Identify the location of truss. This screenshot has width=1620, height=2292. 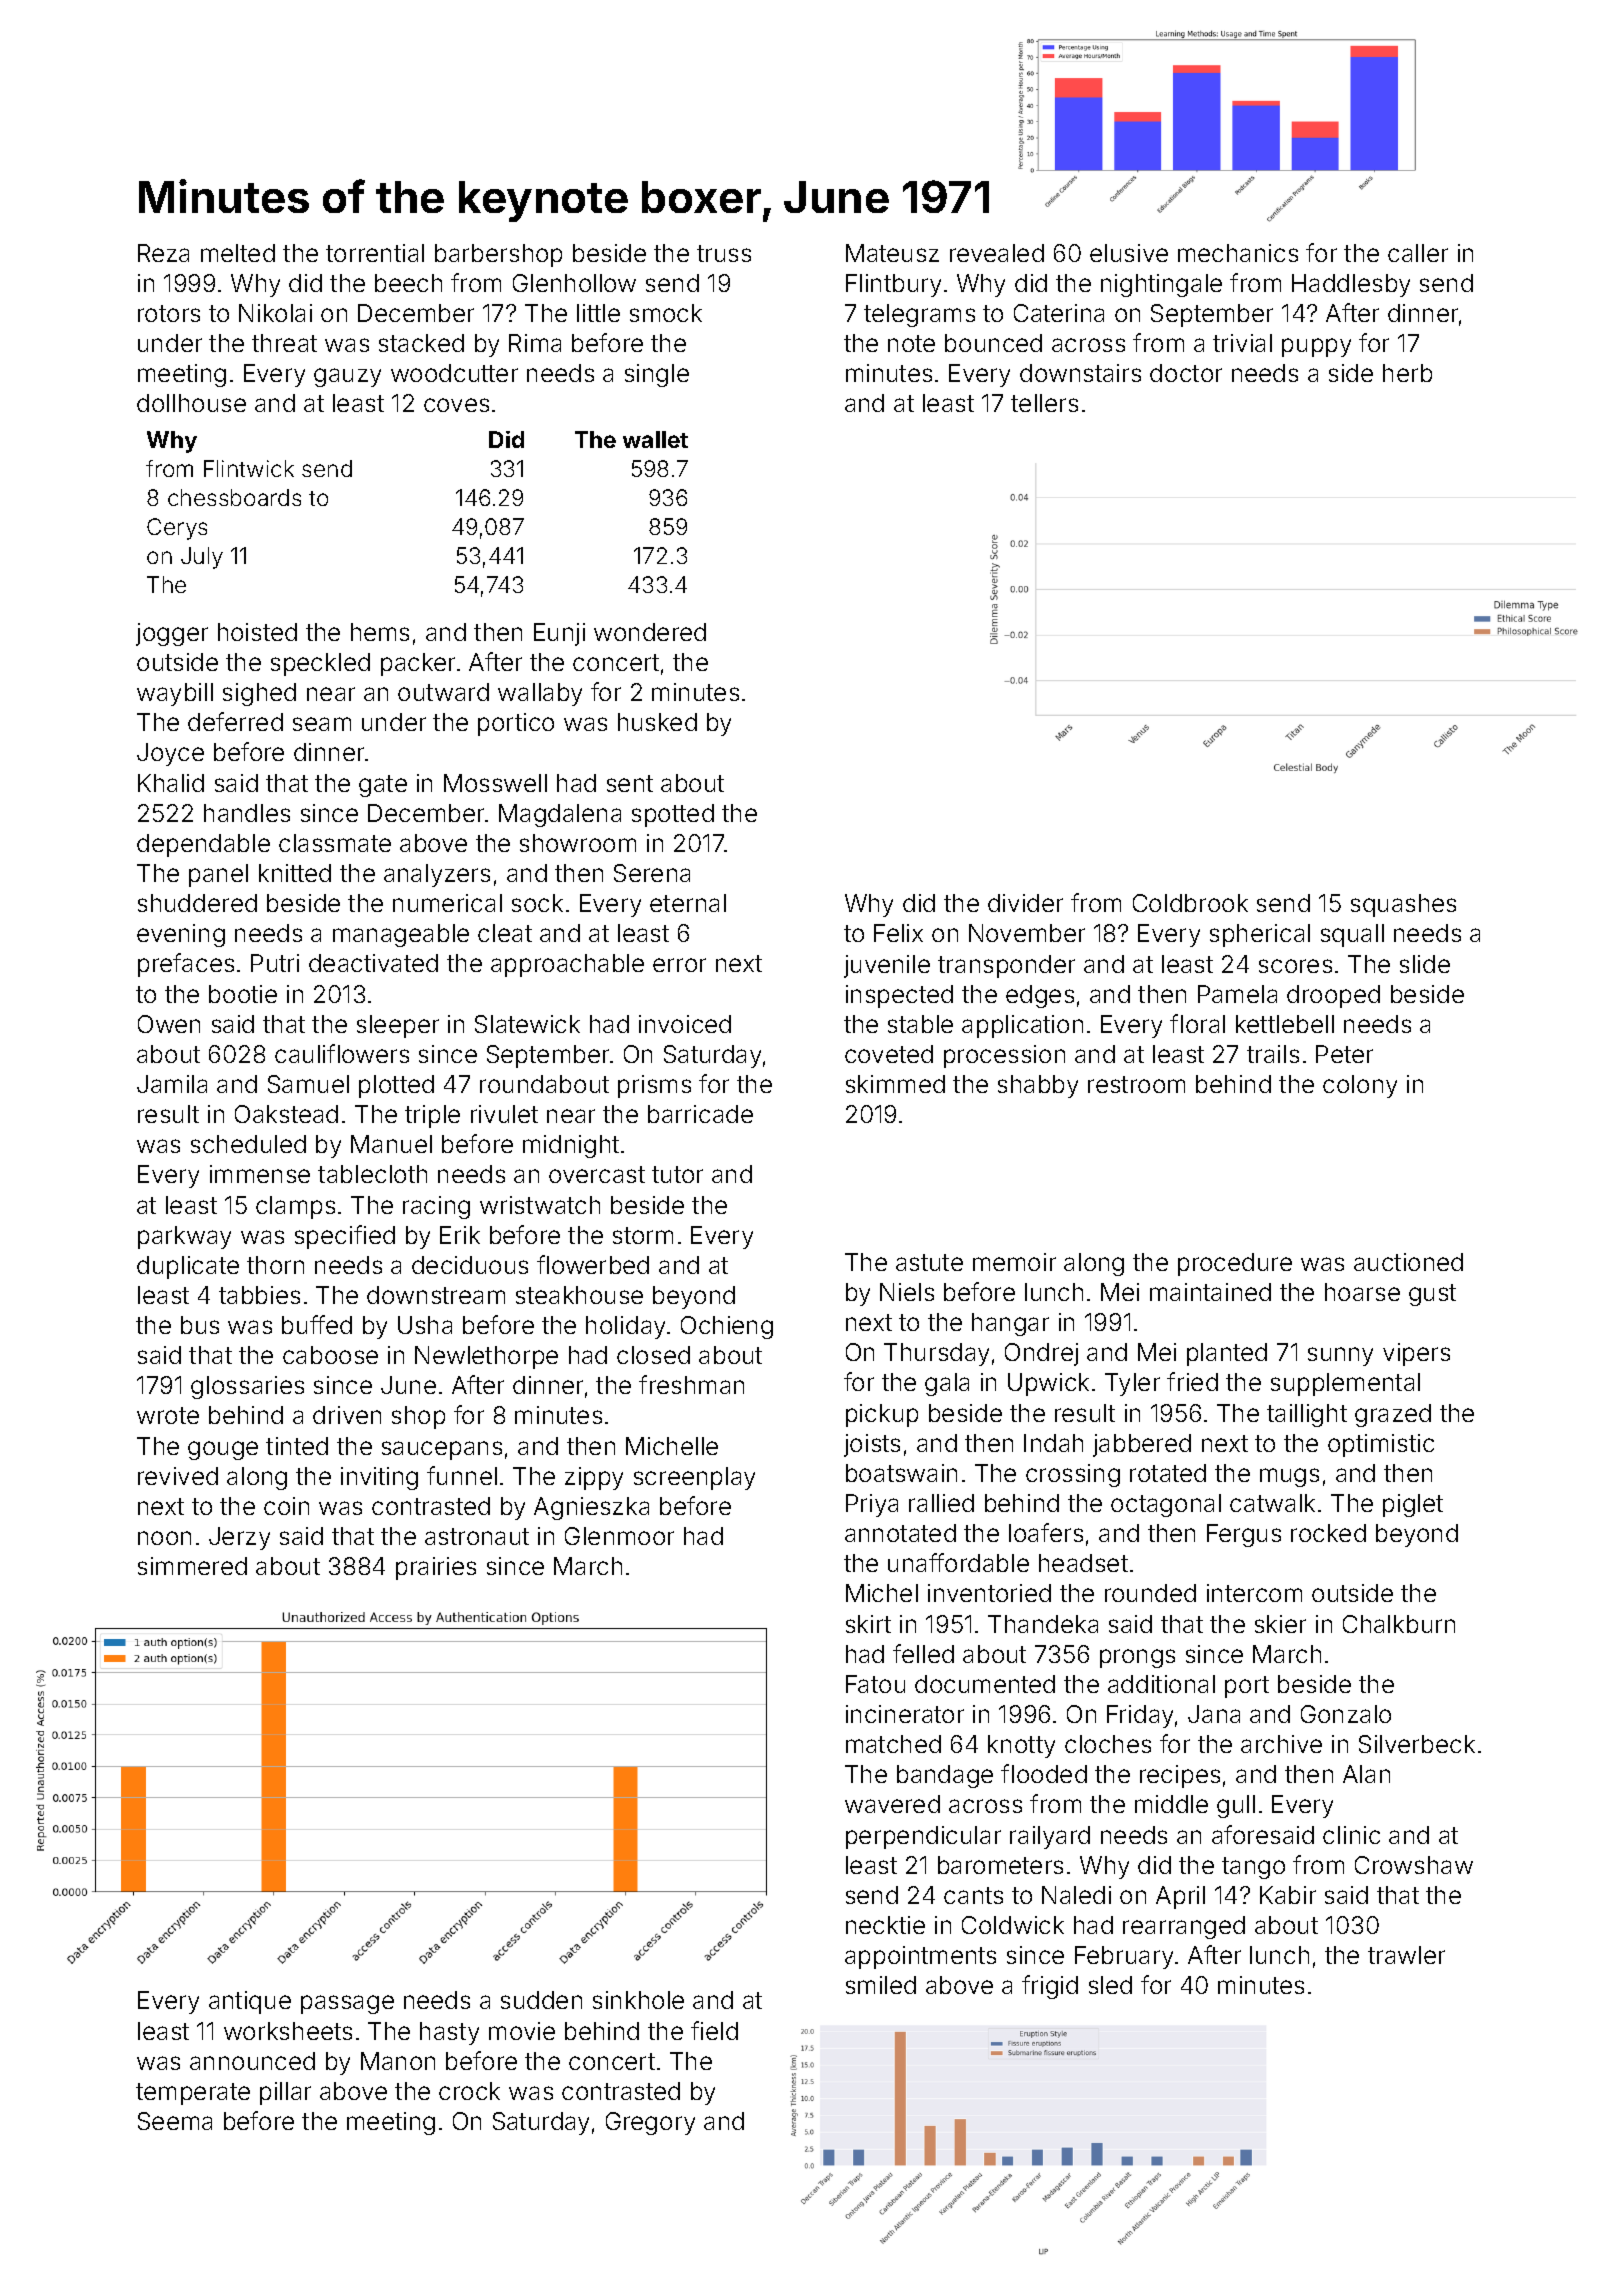
(724, 253).
